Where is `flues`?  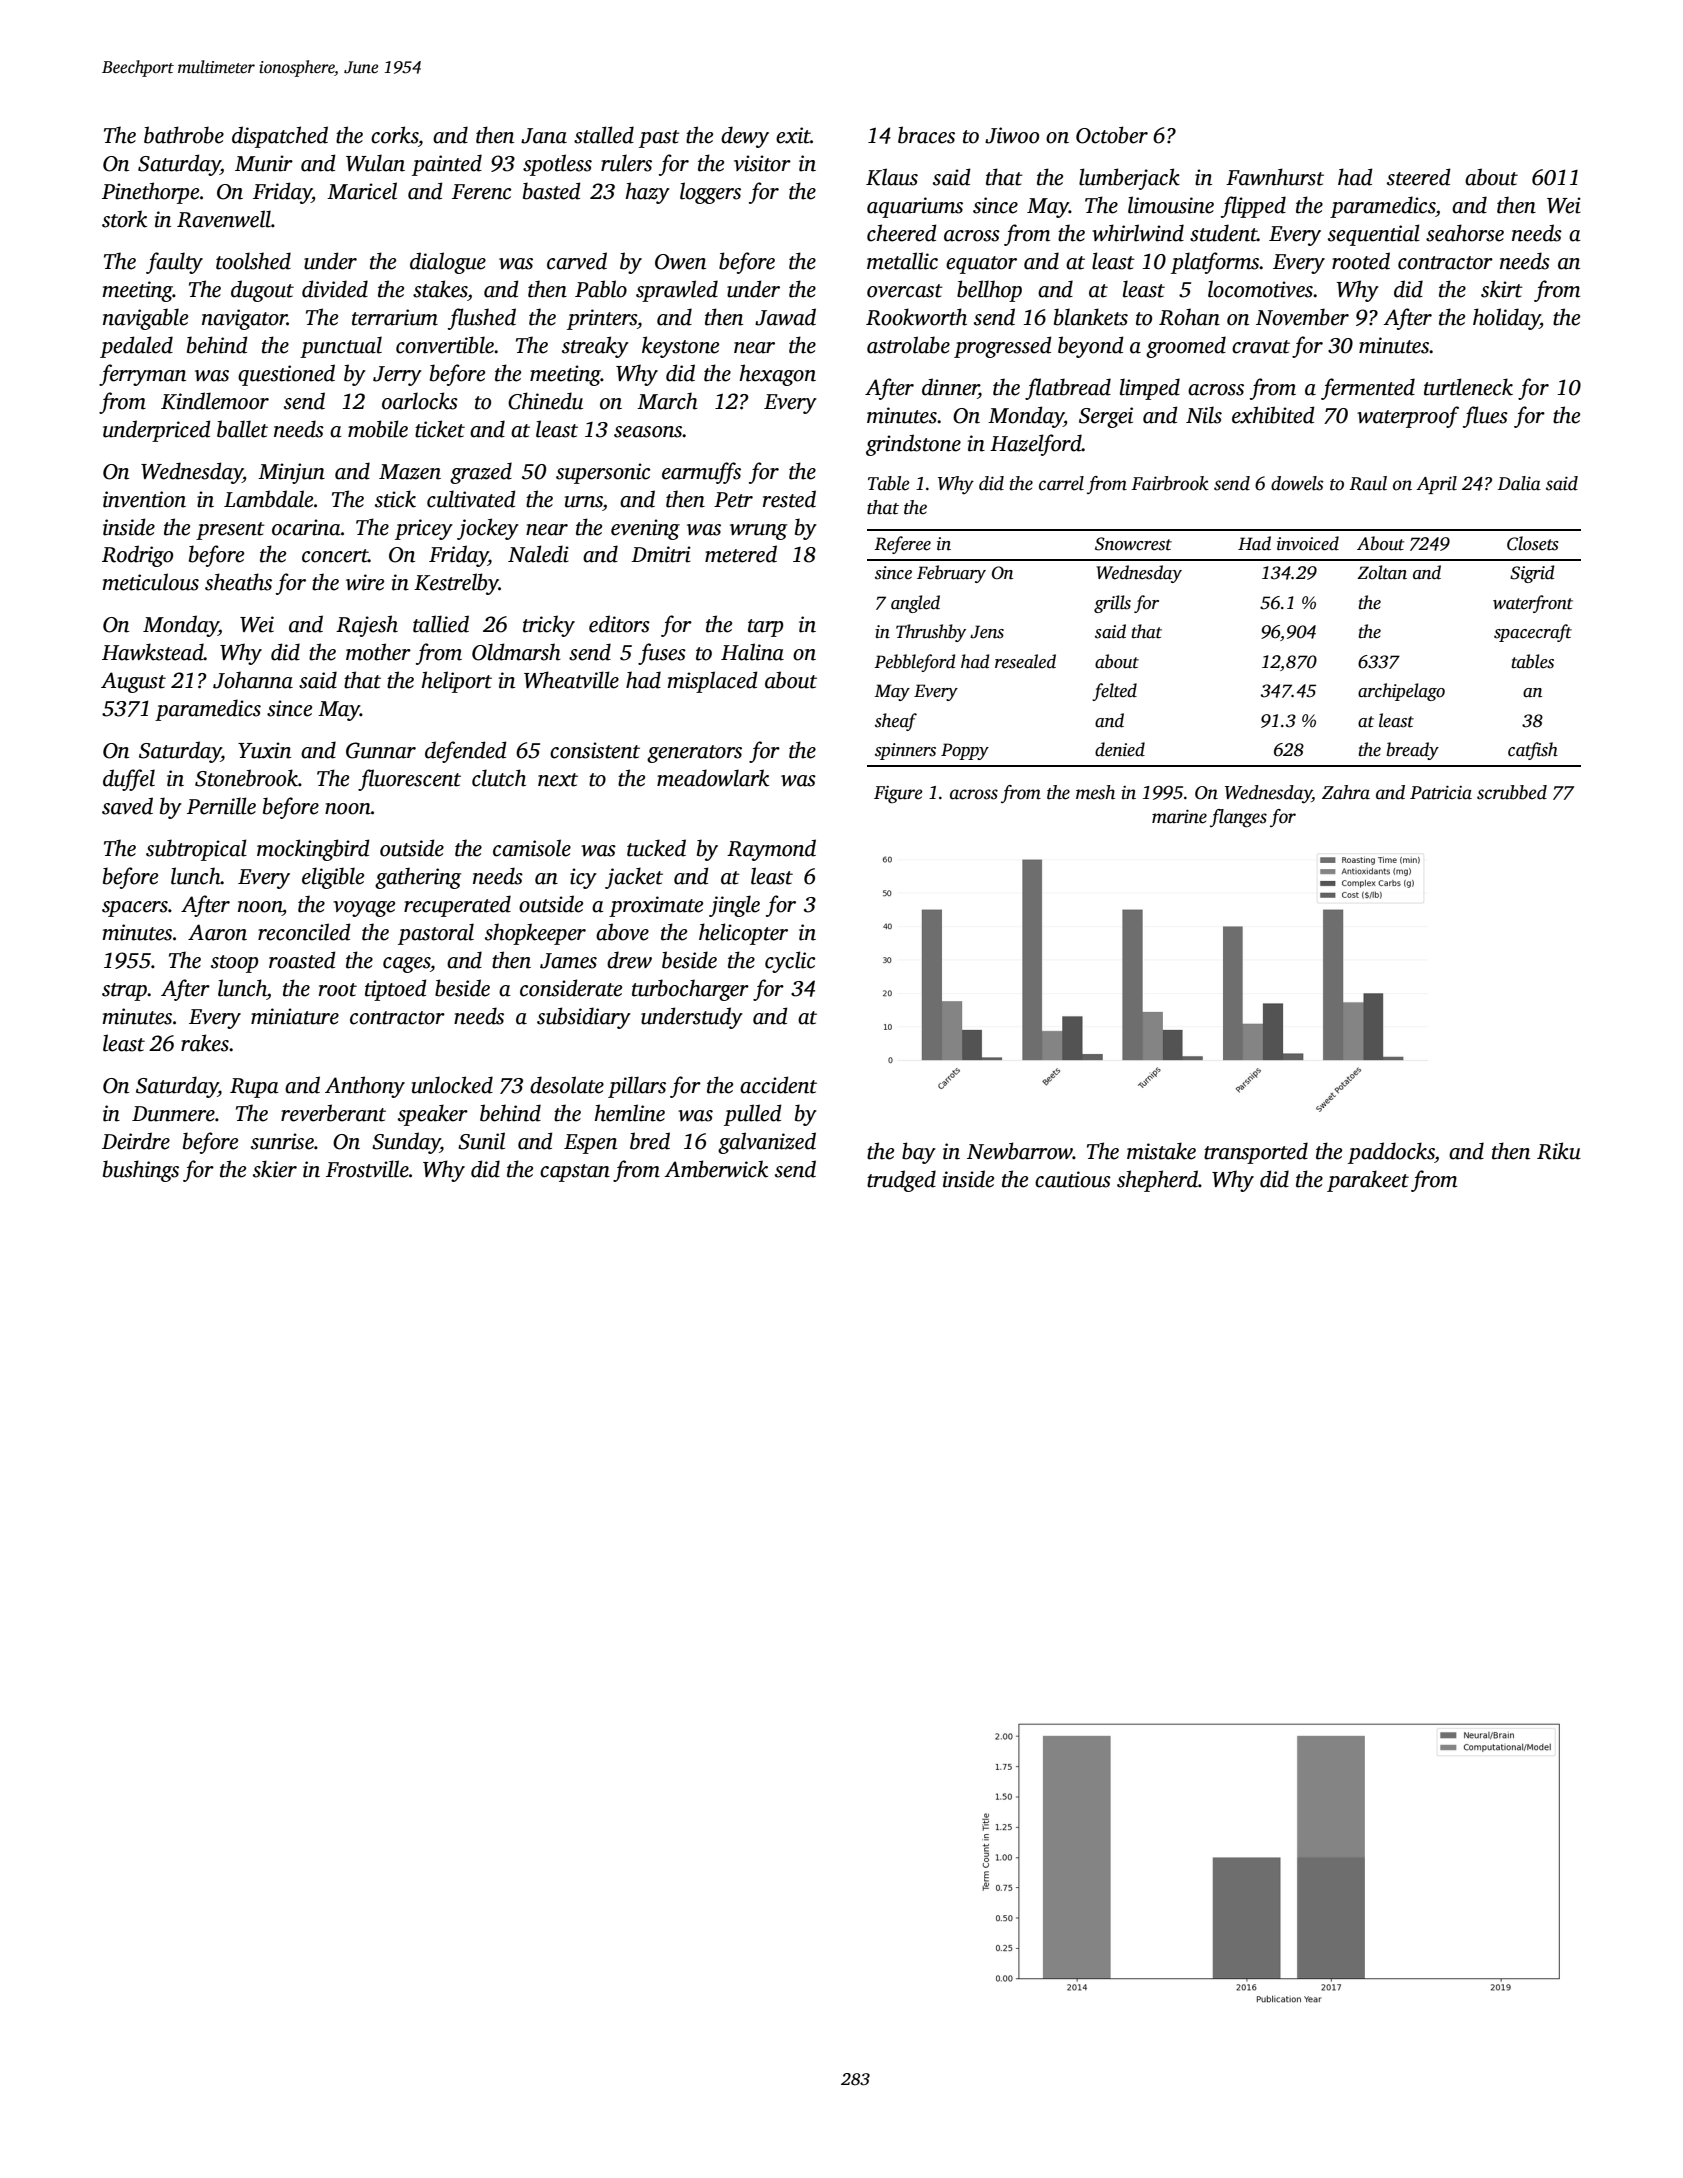
flues is located at coordinates (1485, 417).
